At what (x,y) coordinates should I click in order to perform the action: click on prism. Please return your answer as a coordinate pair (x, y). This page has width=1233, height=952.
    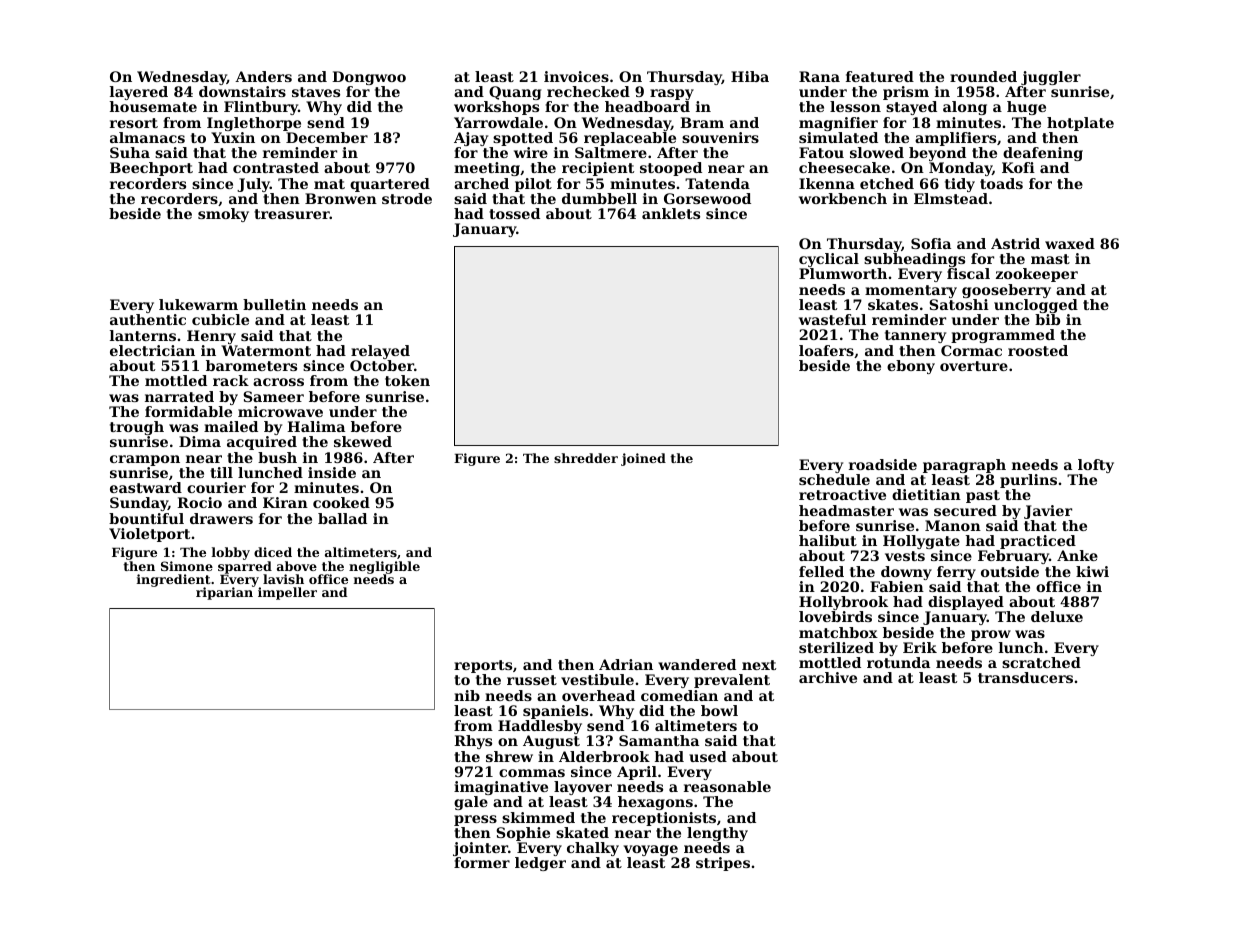
    Looking at the image, I should click on (906, 93).
